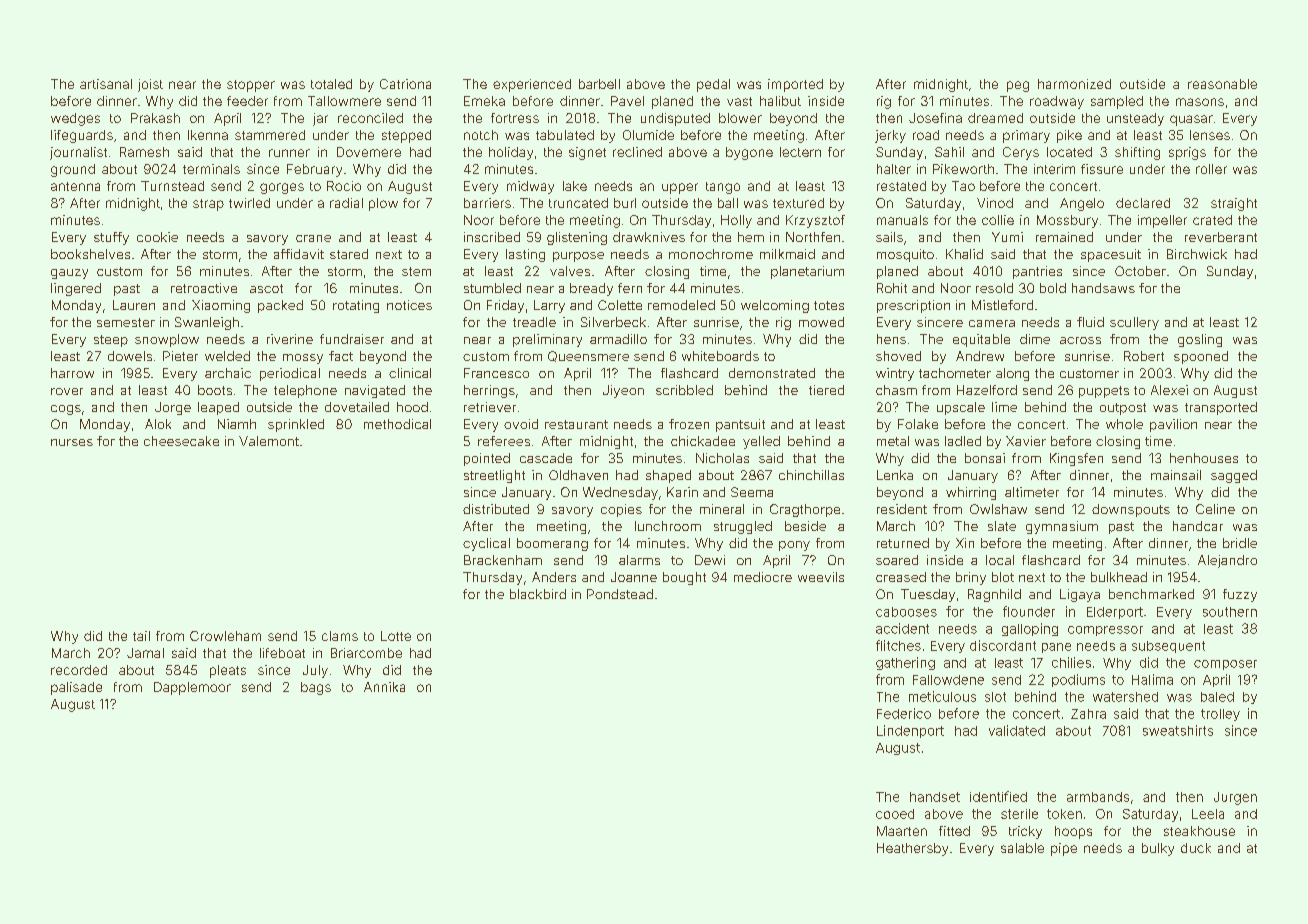 The height and width of the image is (924, 1308). Describe the element at coordinates (269, 441) in the image. I see `Valemont` at that location.
